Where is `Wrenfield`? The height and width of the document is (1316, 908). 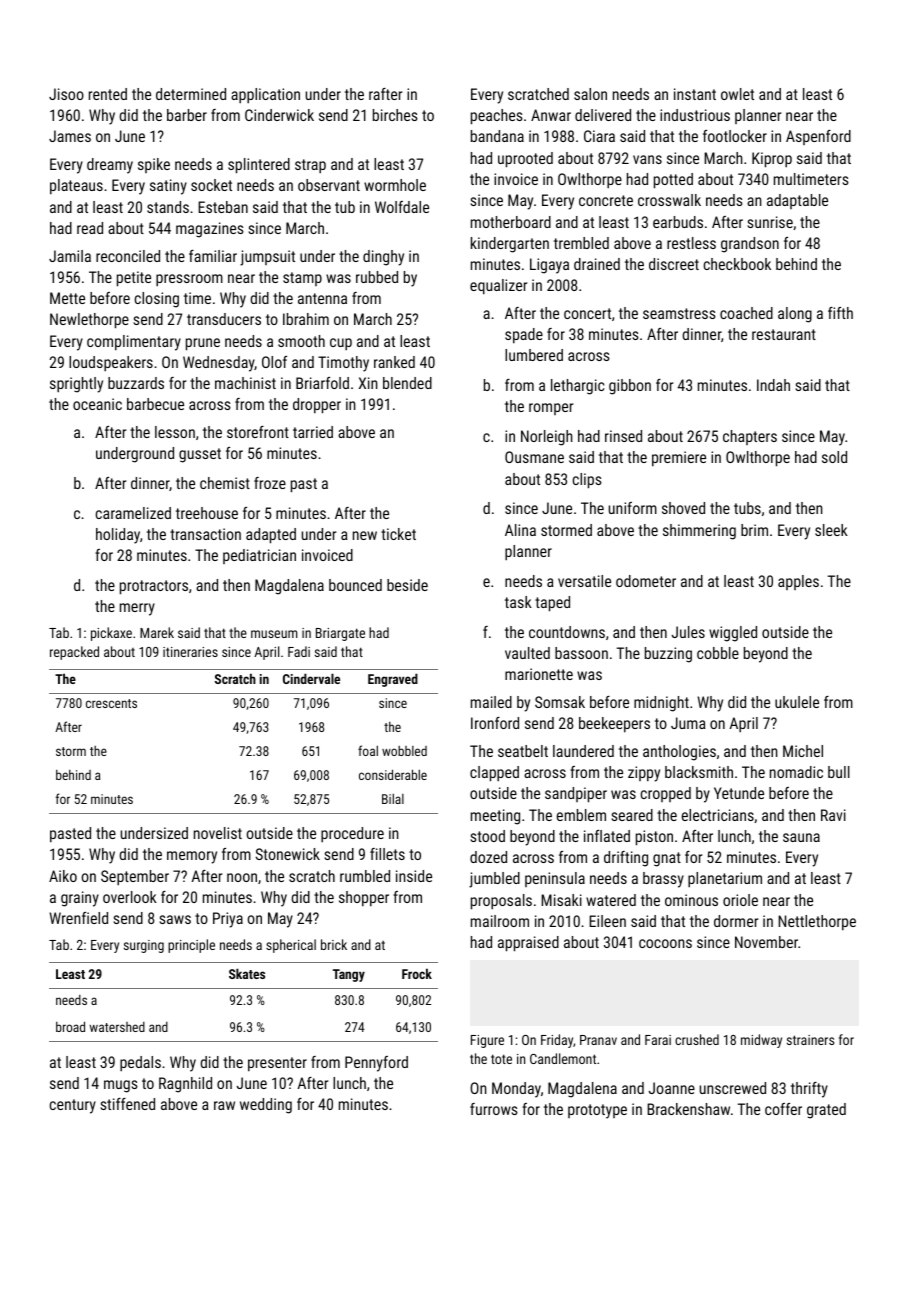 Wrenfield is located at coordinates (79, 918).
